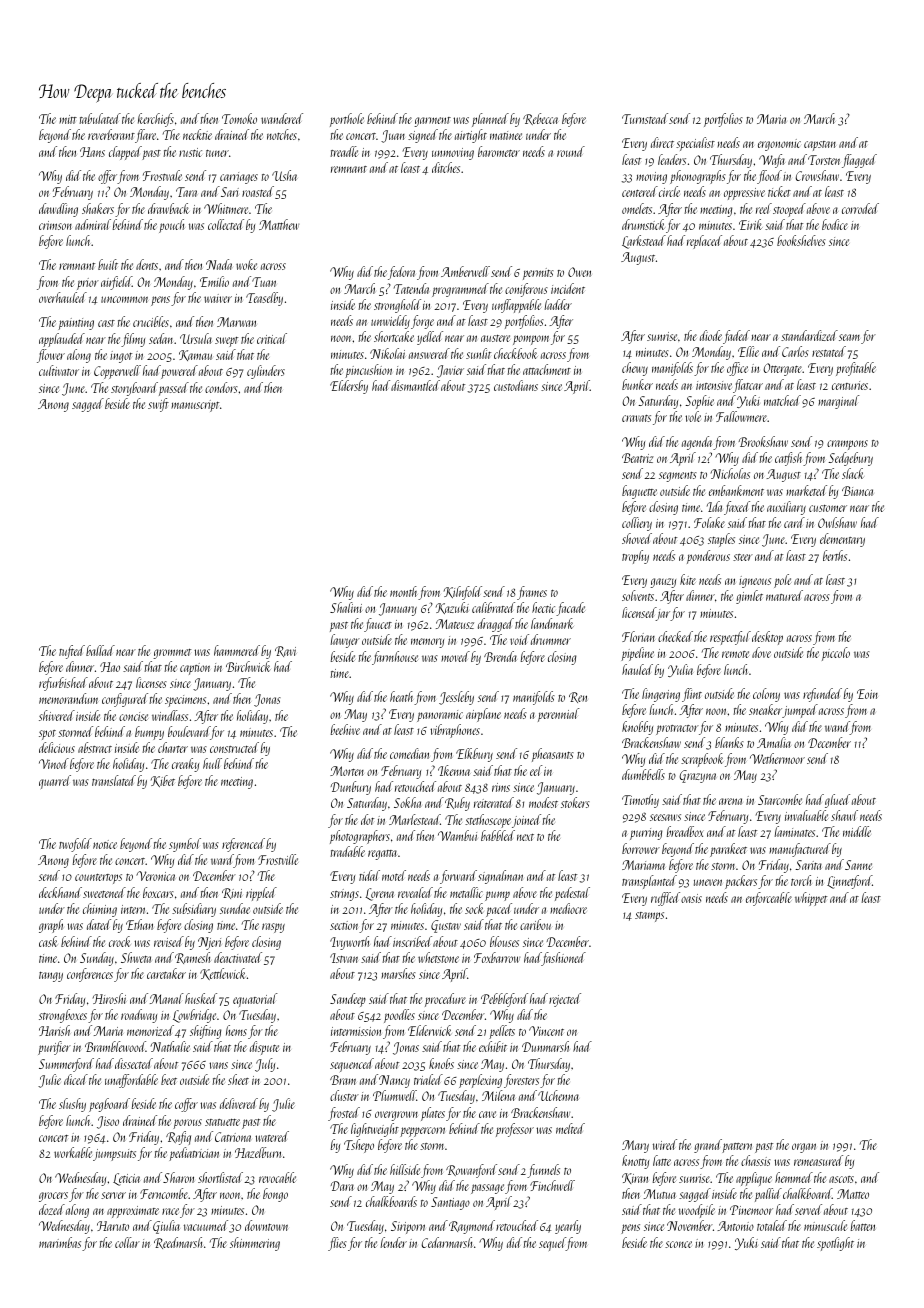 The width and height of the page is (924, 1308). What do you see at coordinates (166, 1227) in the page?
I see `Giulia` at bounding box center [166, 1227].
